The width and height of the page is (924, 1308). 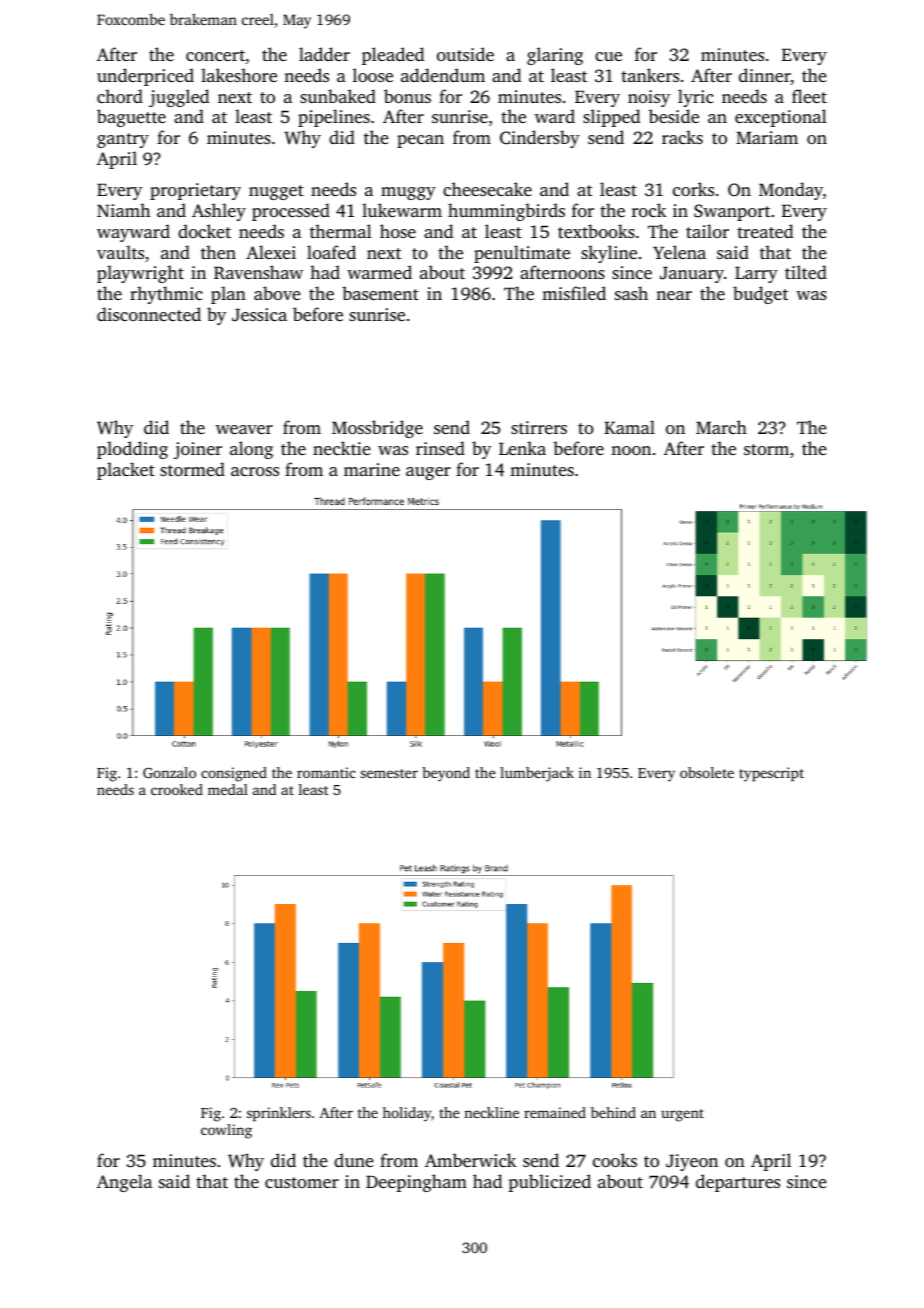 I want to click on marine, so click(x=372, y=469).
